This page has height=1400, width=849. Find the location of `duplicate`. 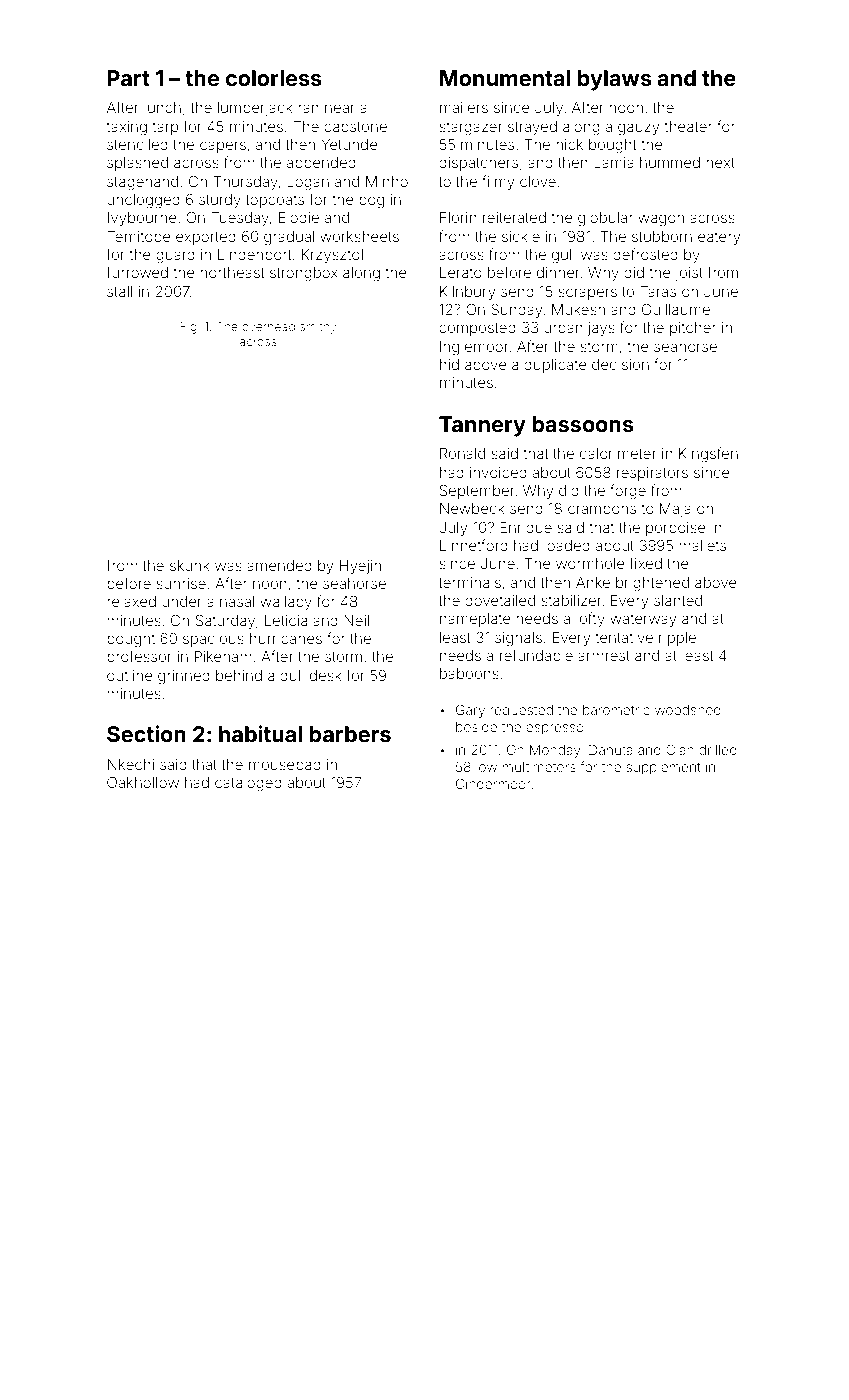

duplicate is located at coordinates (555, 366).
